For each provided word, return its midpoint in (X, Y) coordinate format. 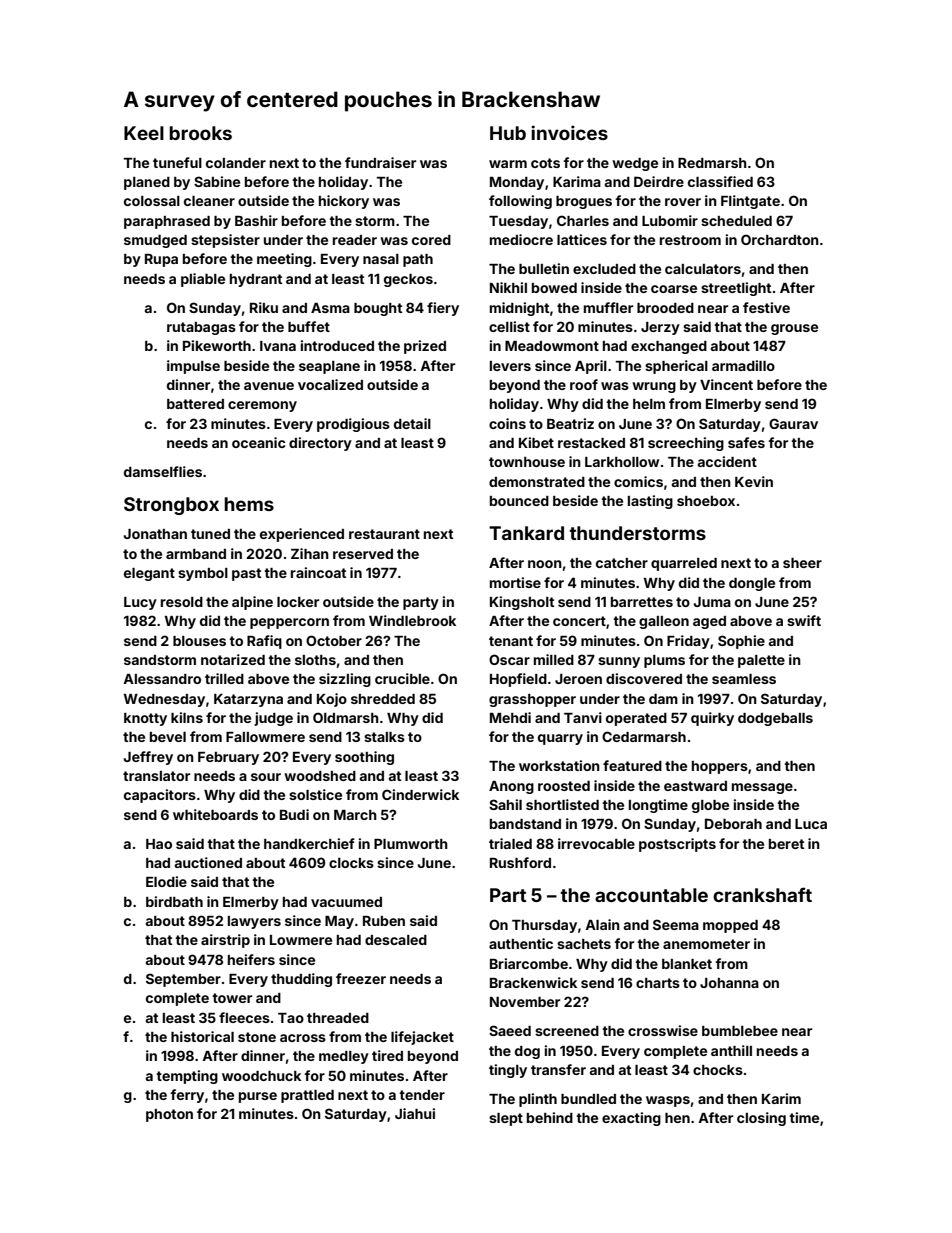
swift (804, 620)
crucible (402, 678)
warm (508, 164)
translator (156, 776)
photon (169, 1115)
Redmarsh (712, 163)
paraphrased (167, 222)
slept (506, 1119)
